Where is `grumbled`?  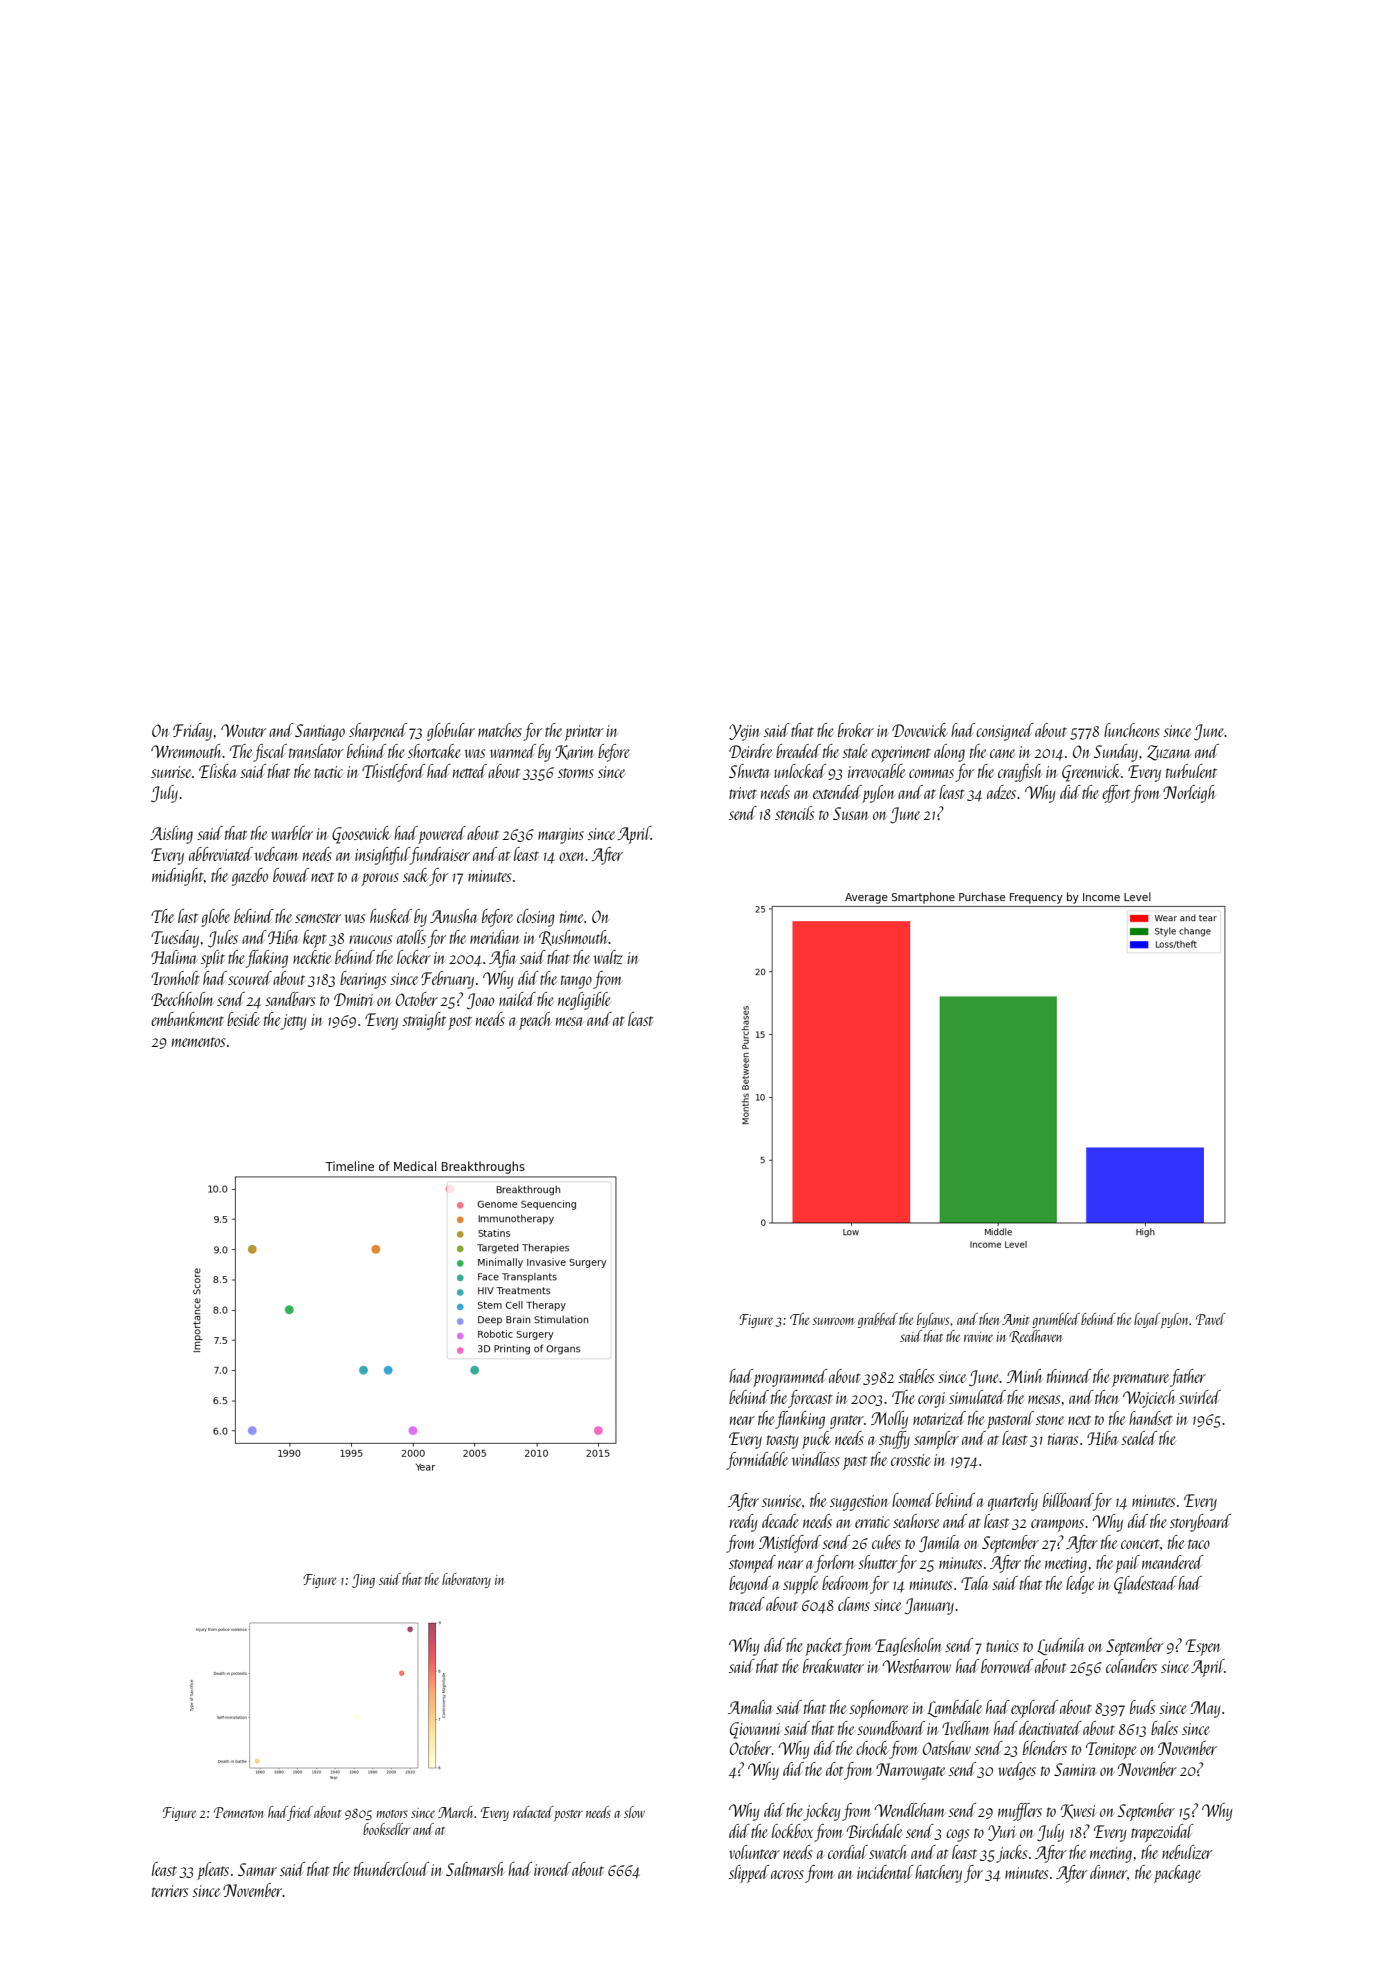
grumbled is located at coordinates (1056, 1320).
